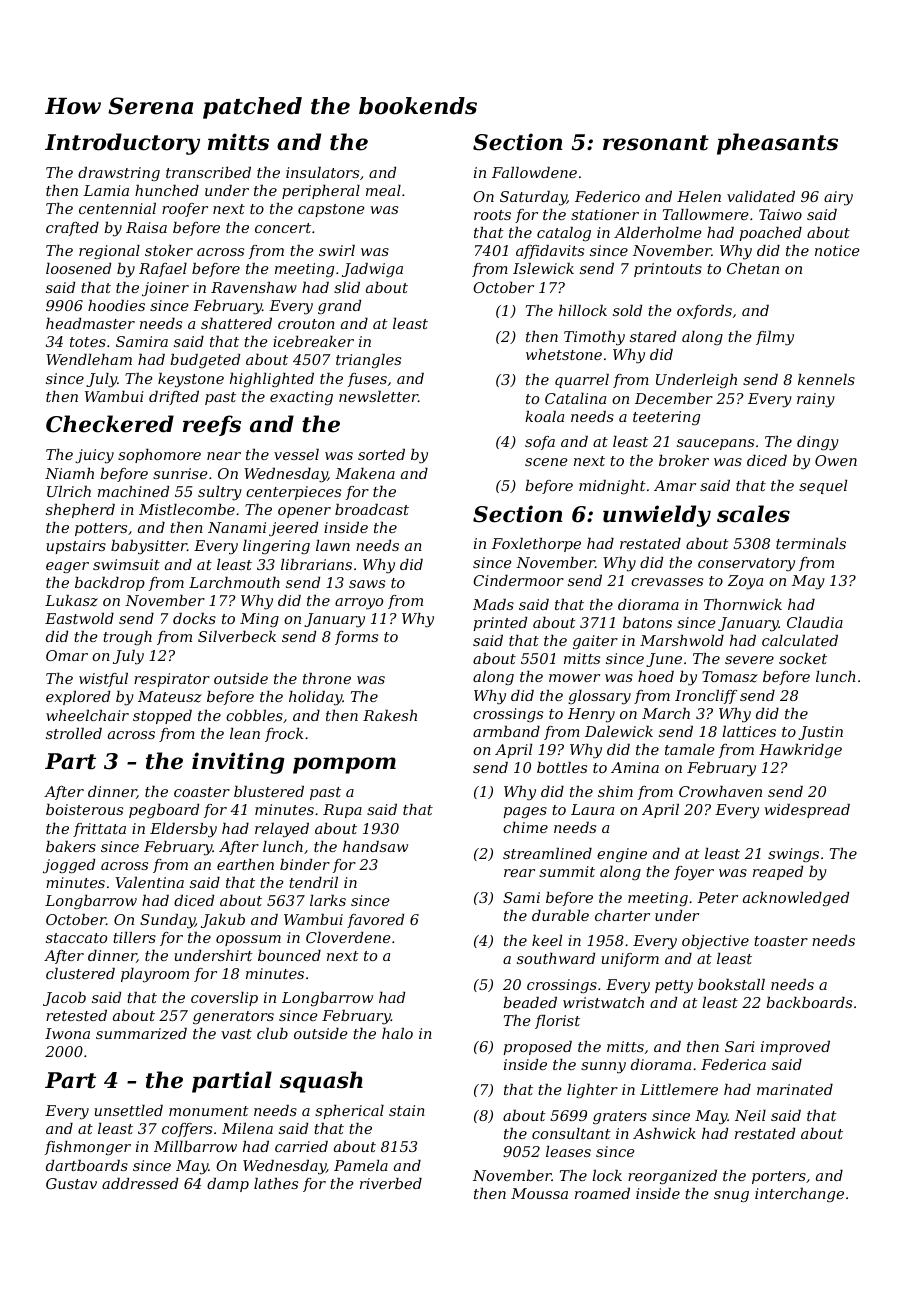 The image size is (908, 1316). Describe the element at coordinates (122, 144) in the screenshot. I see `Introductory` at that location.
